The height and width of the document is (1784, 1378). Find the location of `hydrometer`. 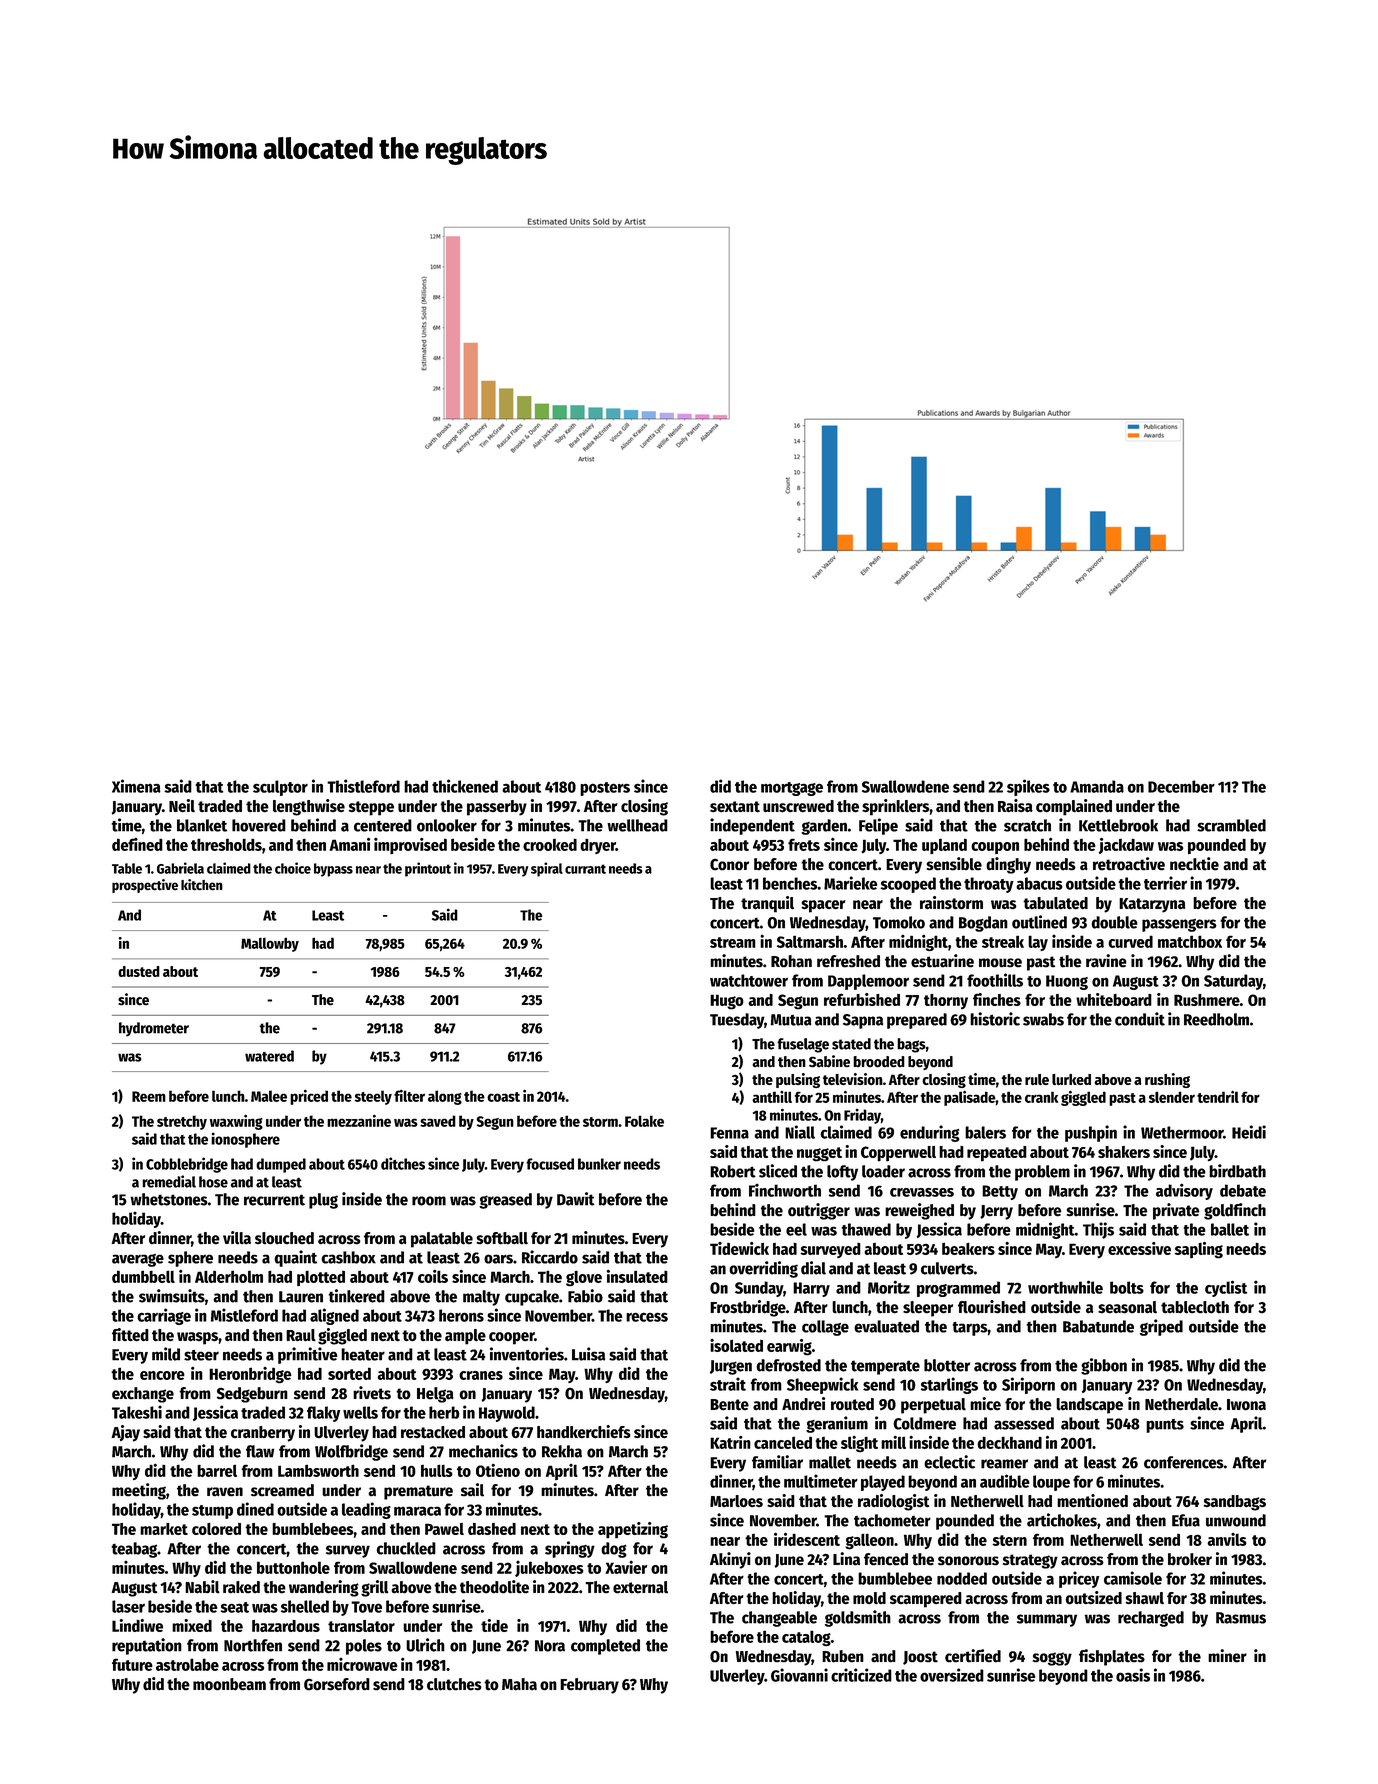

hydrometer is located at coordinates (154, 1029).
